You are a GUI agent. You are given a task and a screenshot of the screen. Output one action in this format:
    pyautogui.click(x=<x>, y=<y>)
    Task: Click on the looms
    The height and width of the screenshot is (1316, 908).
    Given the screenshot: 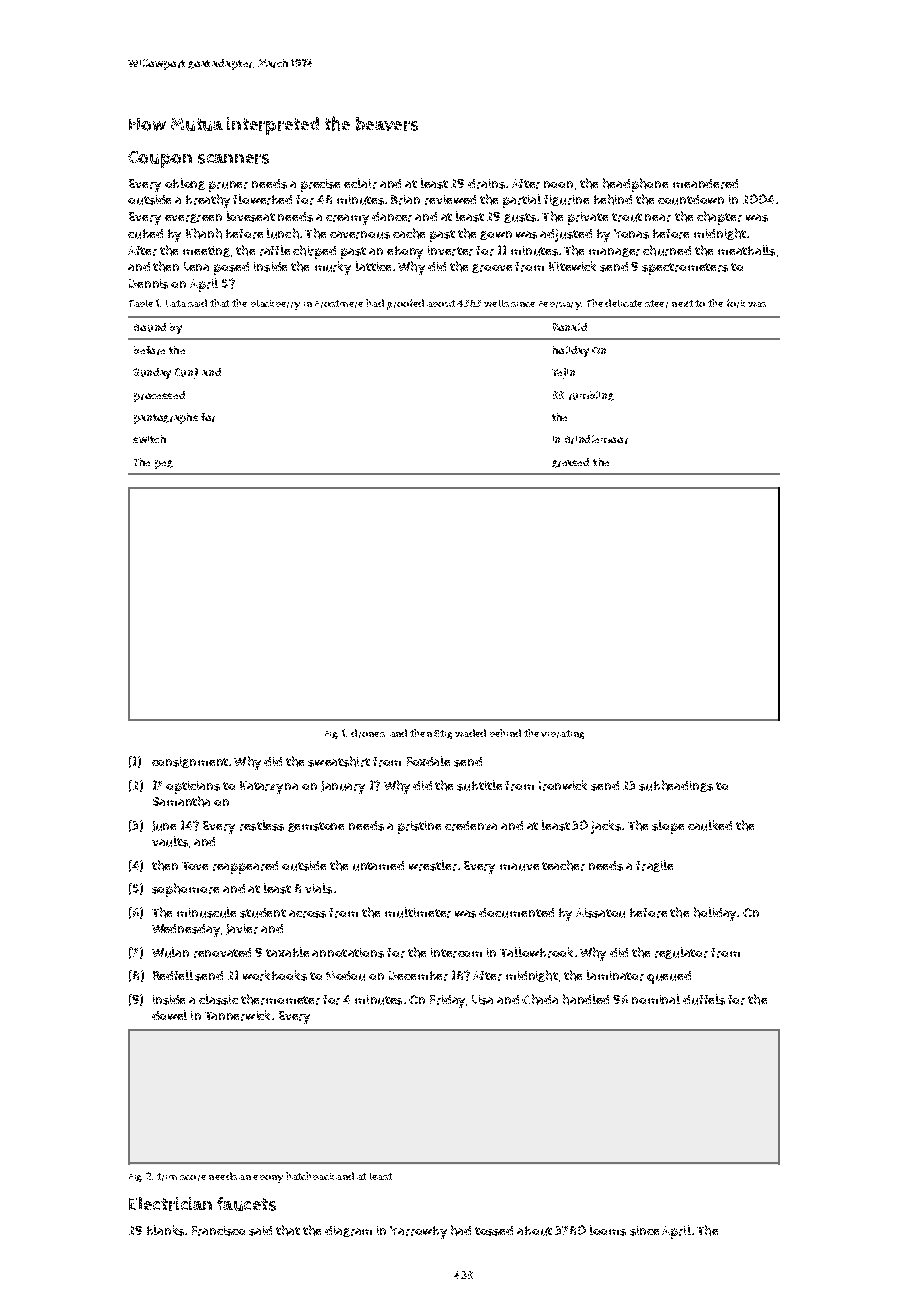 What is the action you would take?
    pyautogui.click(x=608, y=1230)
